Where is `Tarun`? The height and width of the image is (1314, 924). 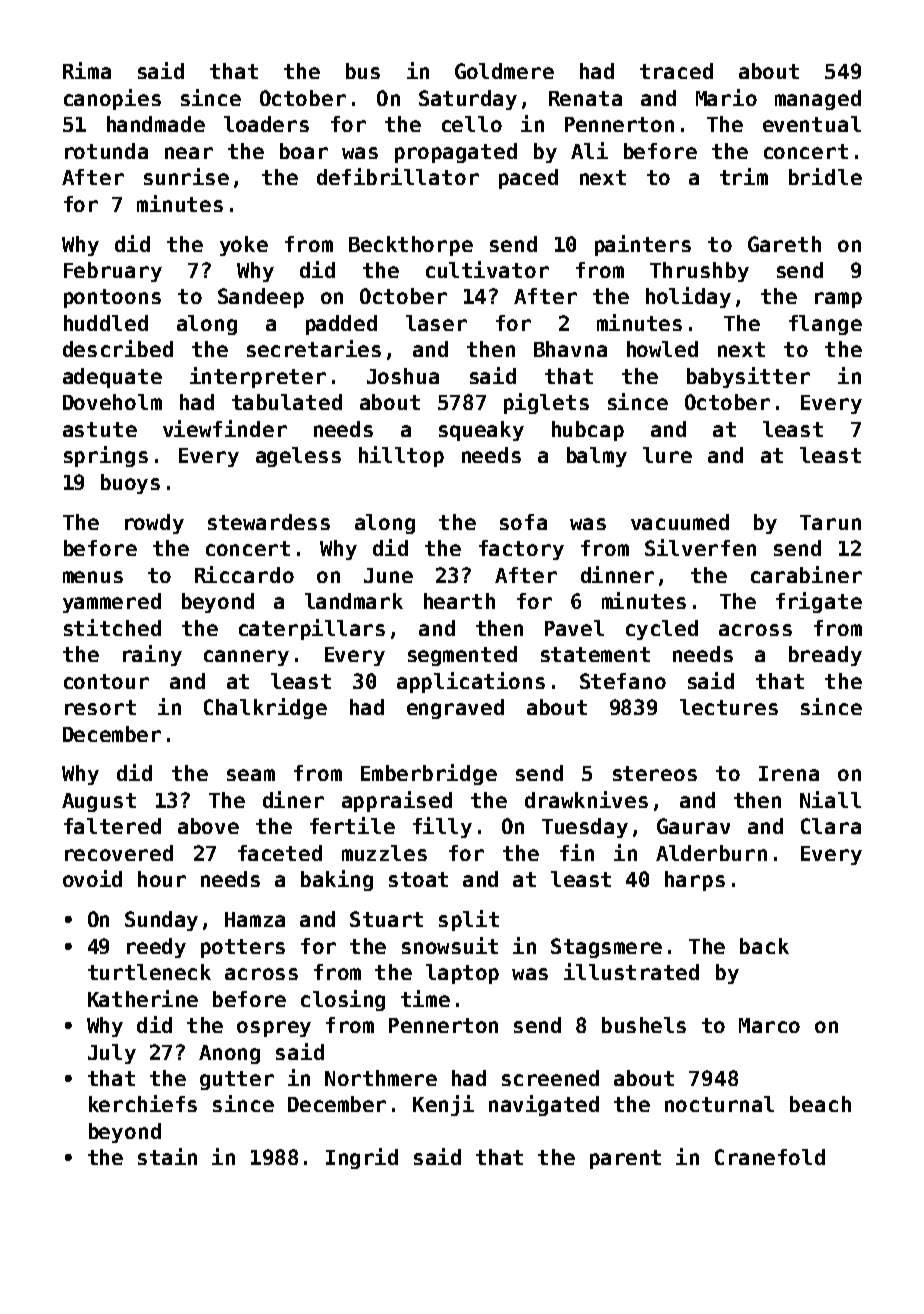 Tarun is located at coordinates (830, 522).
